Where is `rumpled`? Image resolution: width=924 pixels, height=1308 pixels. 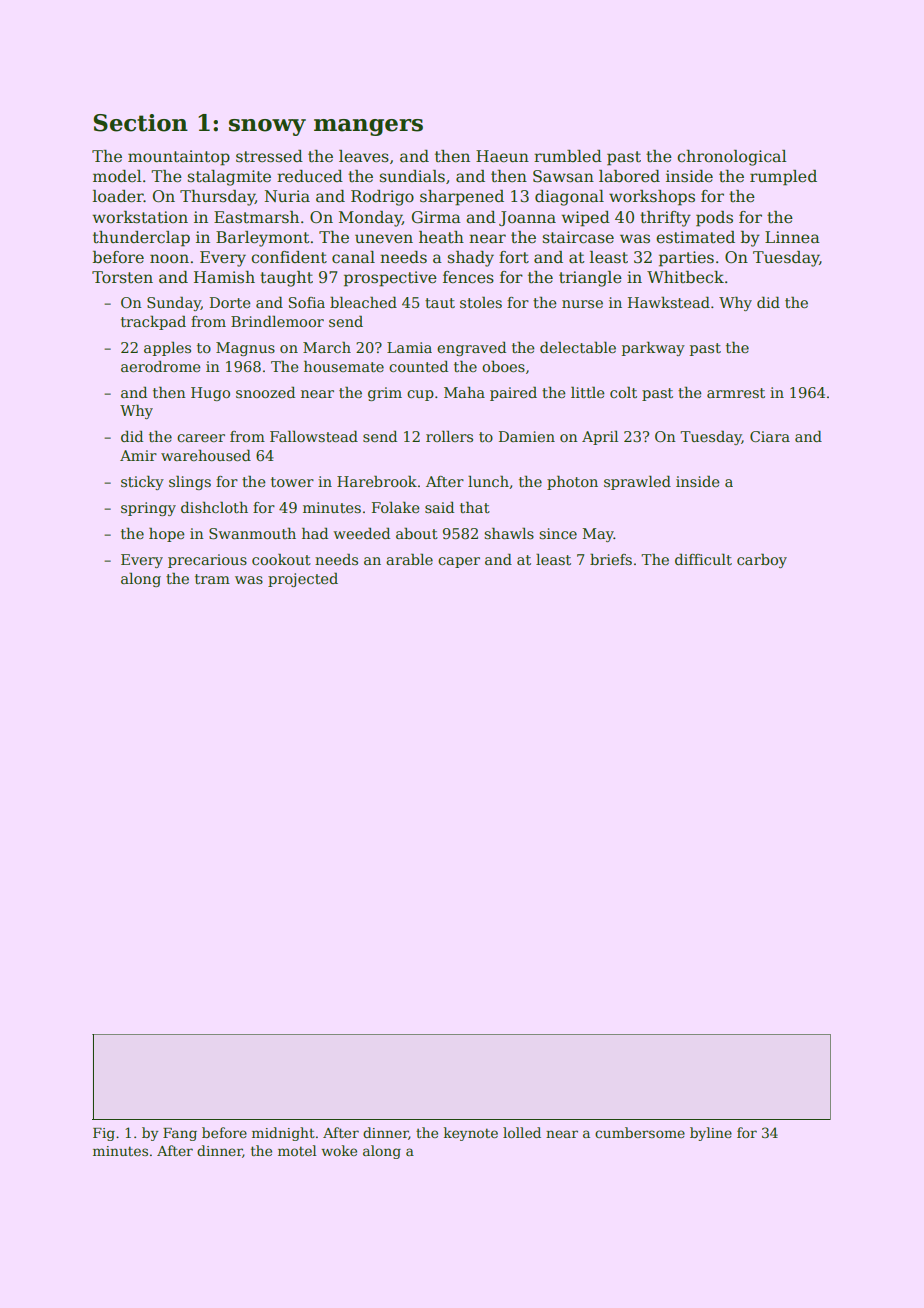 rumpled is located at coordinates (783, 178).
